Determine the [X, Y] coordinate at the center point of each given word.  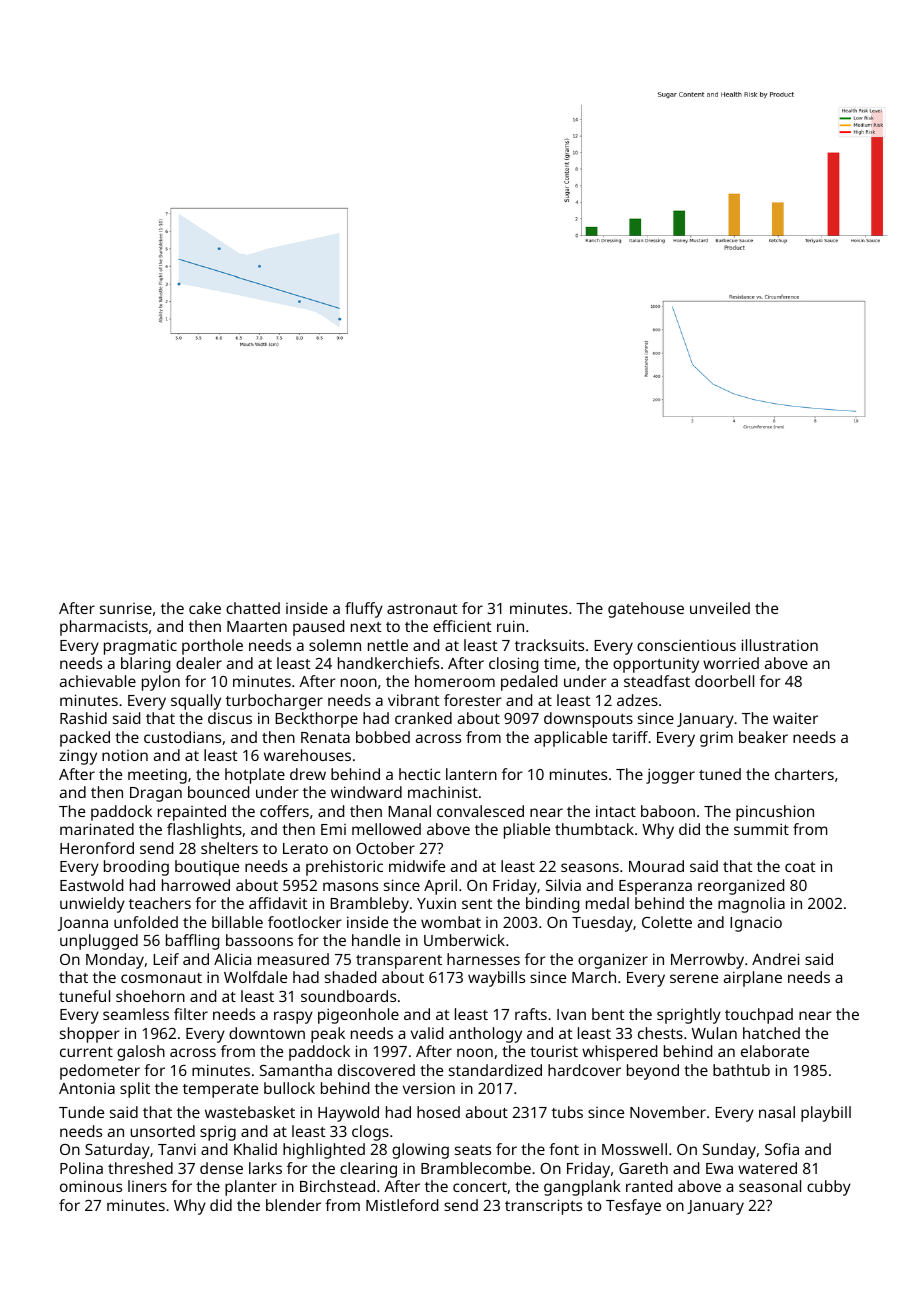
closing [513, 665]
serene [694, 978]
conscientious [686, 645]
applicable [570, 739]
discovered [376, 1070]
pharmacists [104, 628]
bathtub [741, 1070]
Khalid [255, 1149]
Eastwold [91, 885]
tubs [567, 1112]
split [135, 1090]
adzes [637, 700]
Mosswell [634, 1149]
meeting [157, 776]
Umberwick [464, 940]
